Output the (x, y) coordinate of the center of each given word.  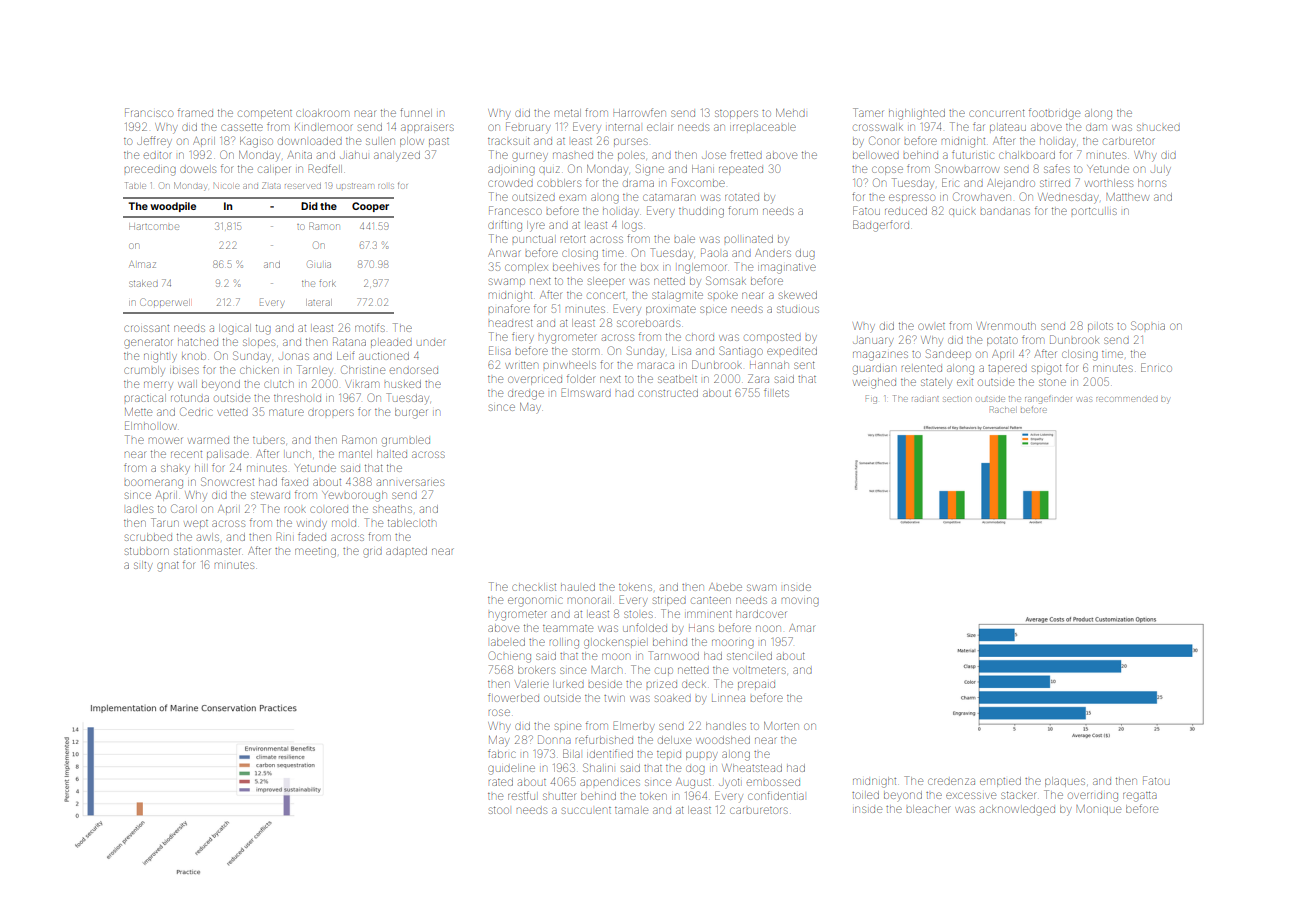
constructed (668, 393)
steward (270, 495)
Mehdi (790, 113)
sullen (380, 141)
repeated (741, 170)
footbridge (1054, 114)
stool (499, 810)
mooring (733, 644)
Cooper (370, 207)
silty (143, 566)
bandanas (1005, 211)
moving (800, 602)
